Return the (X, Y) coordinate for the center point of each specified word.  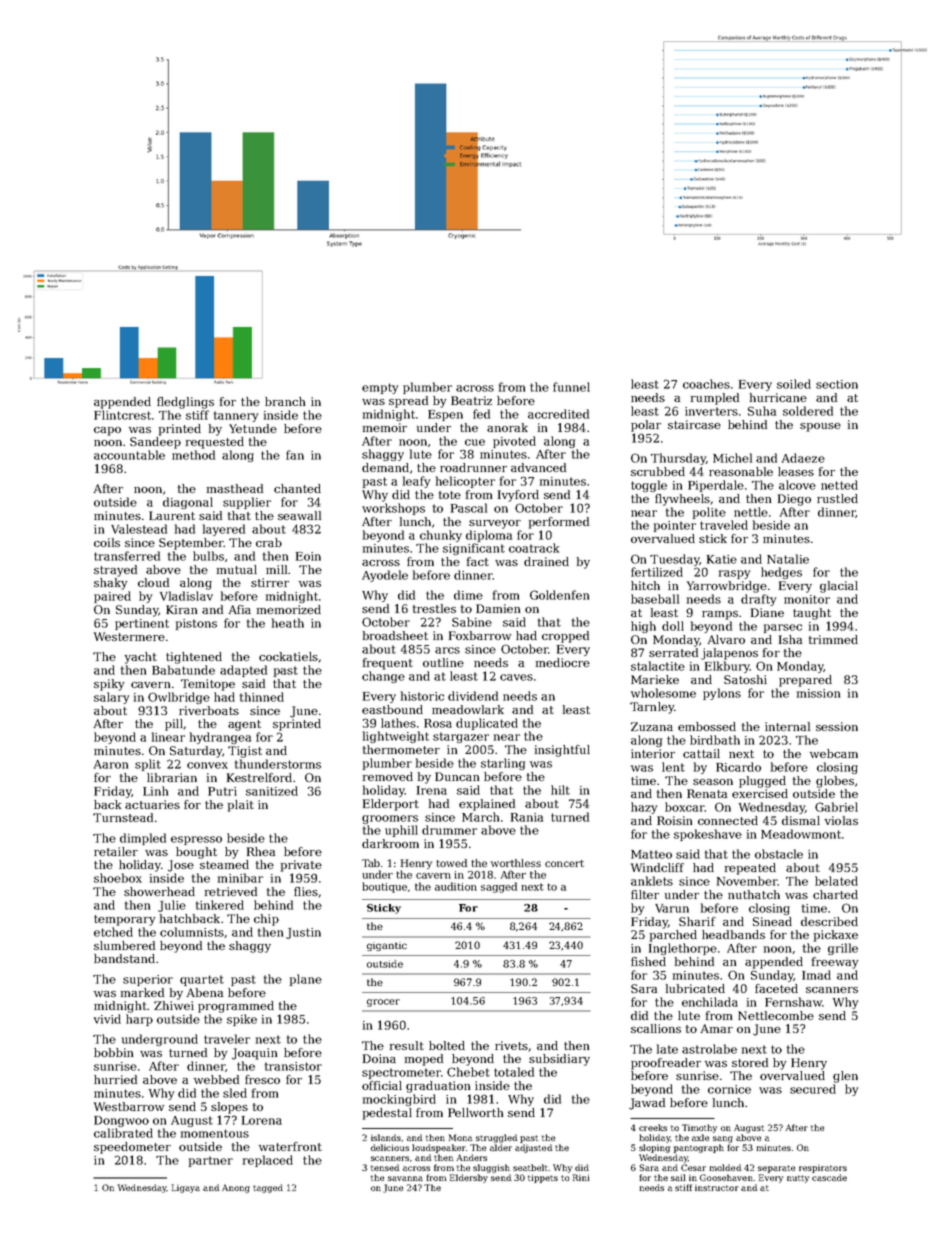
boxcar (685, 807)
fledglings (185, 403)
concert (564, 863)
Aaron (111, 764)
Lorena (262, 1120)
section (837, 384)
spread (408, 402)
